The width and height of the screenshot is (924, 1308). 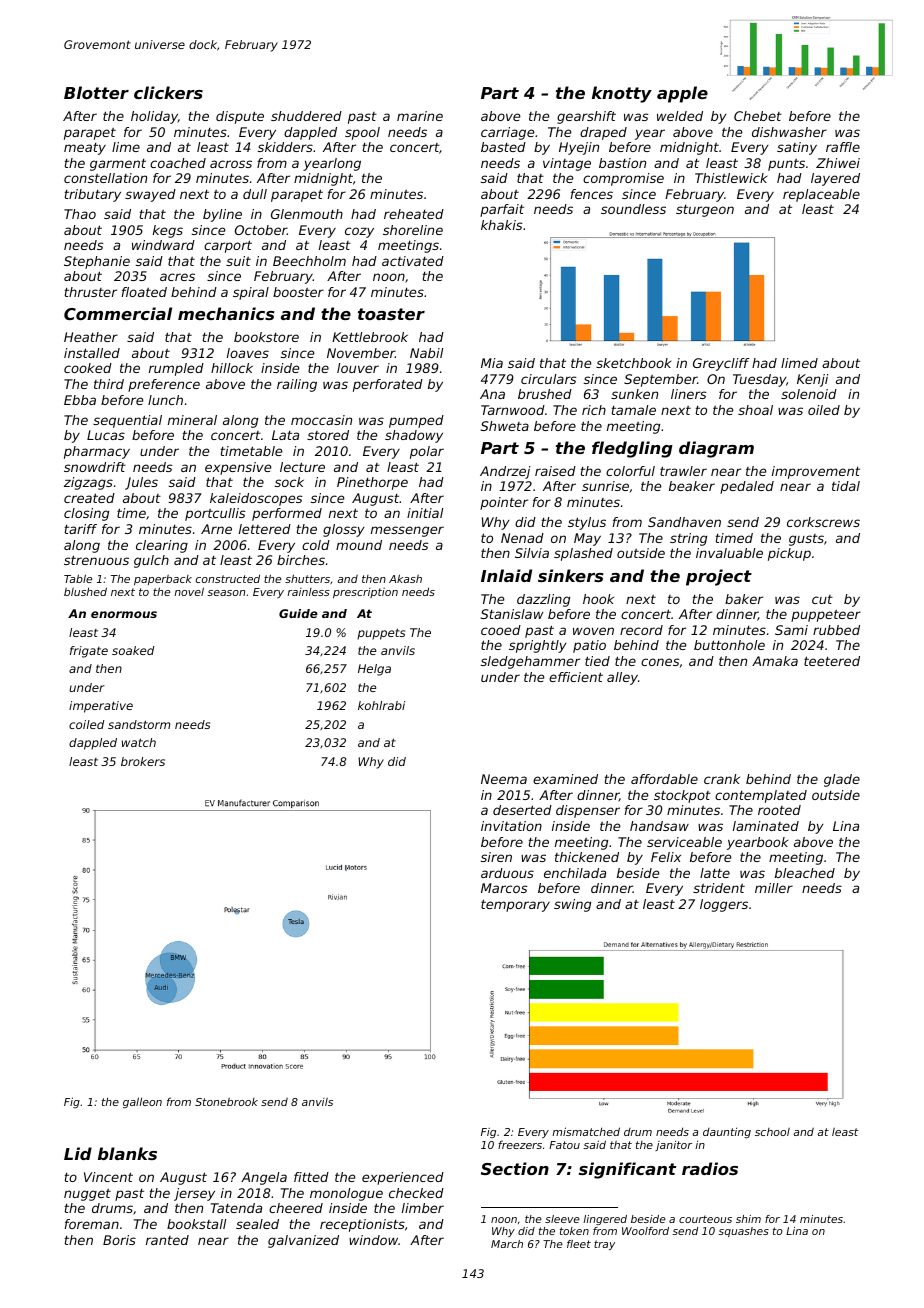 What do you see at coordinates (562, 1219) in the screenshot?
I see `sleeve` at bounding box center [562, 1219].
